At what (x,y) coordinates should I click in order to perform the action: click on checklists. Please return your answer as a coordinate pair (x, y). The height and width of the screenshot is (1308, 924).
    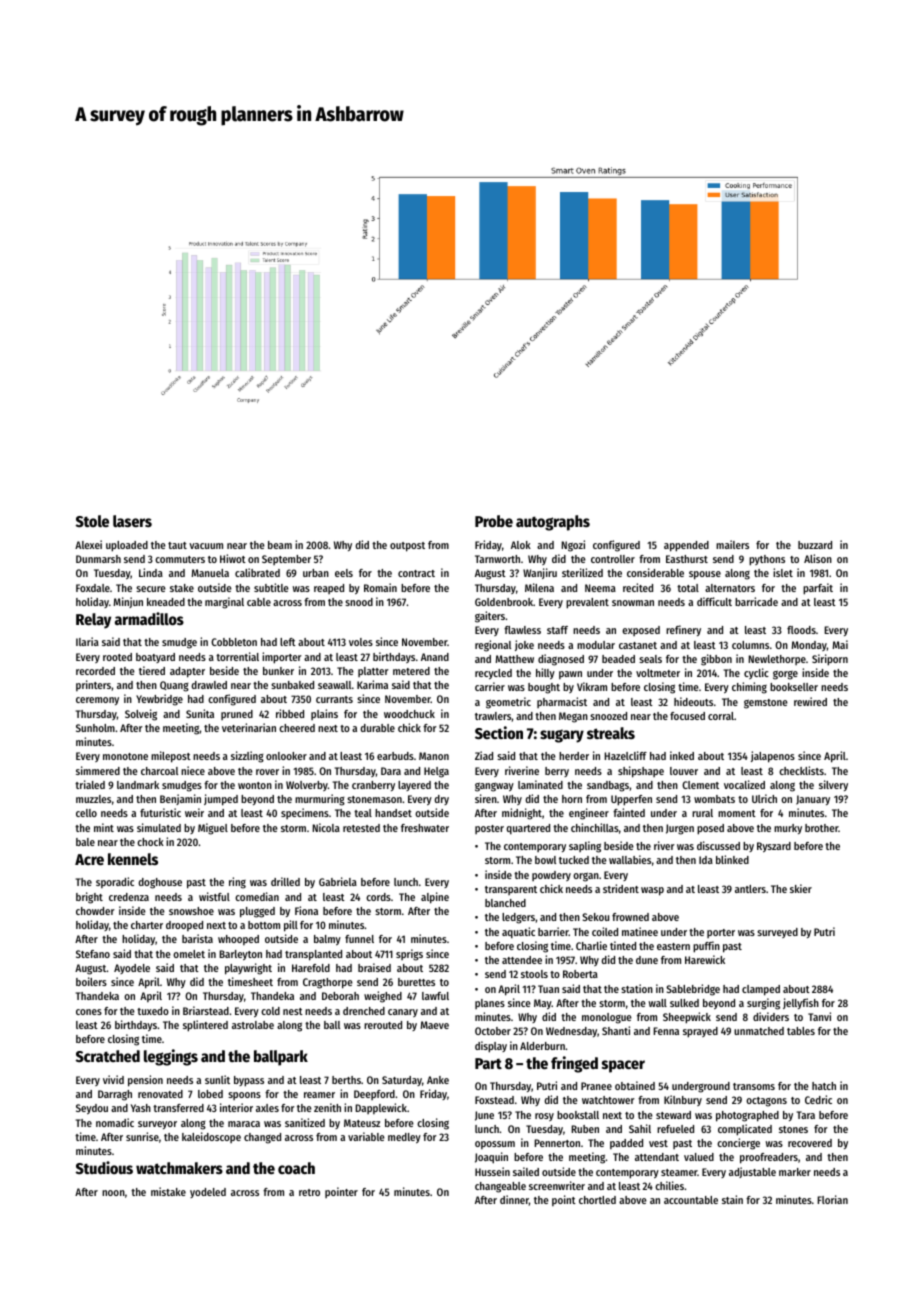
    Looking at the image, I should click on (801, 770).
